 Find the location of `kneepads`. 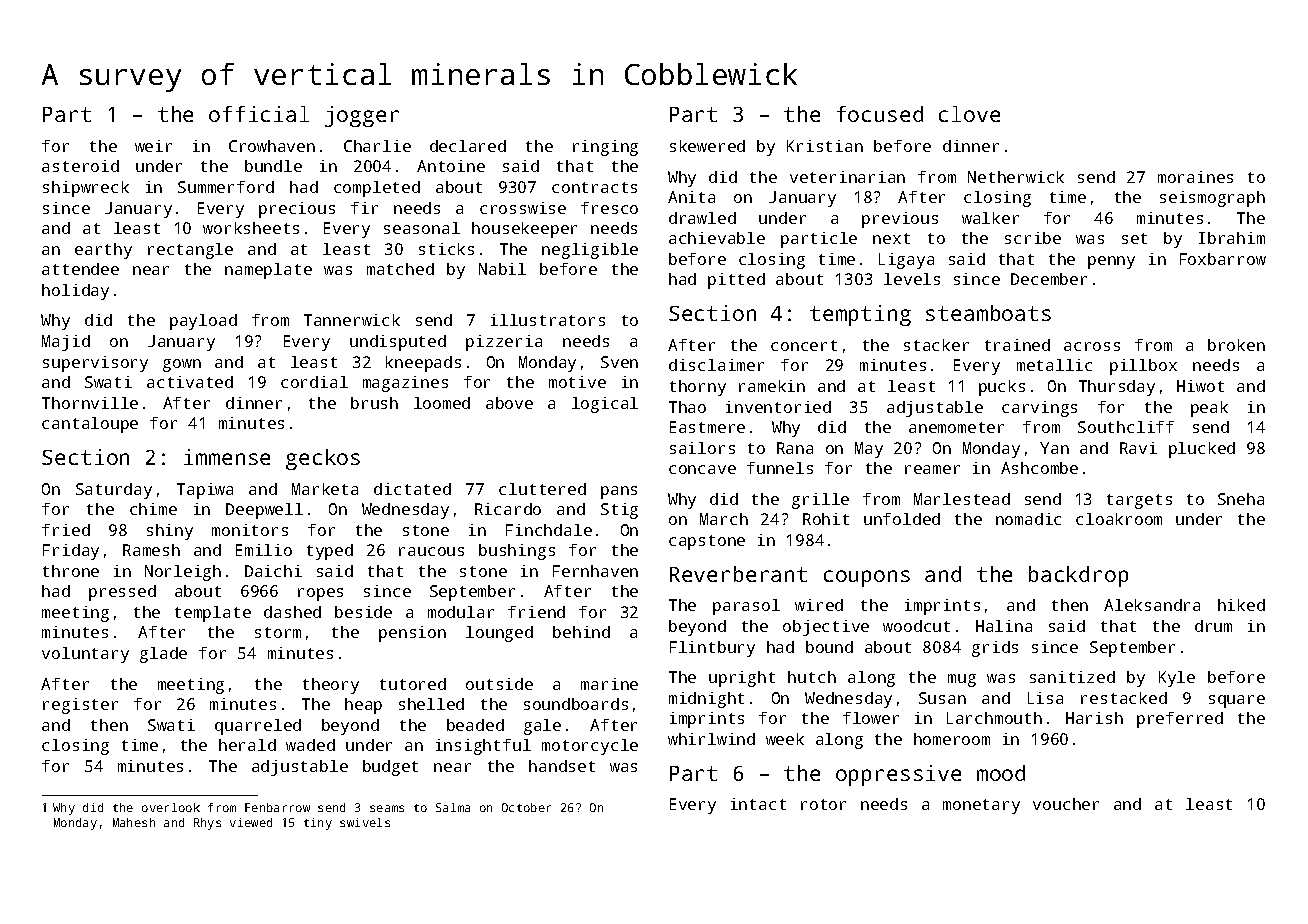

kneepads is located at coordinates (423, 364).
